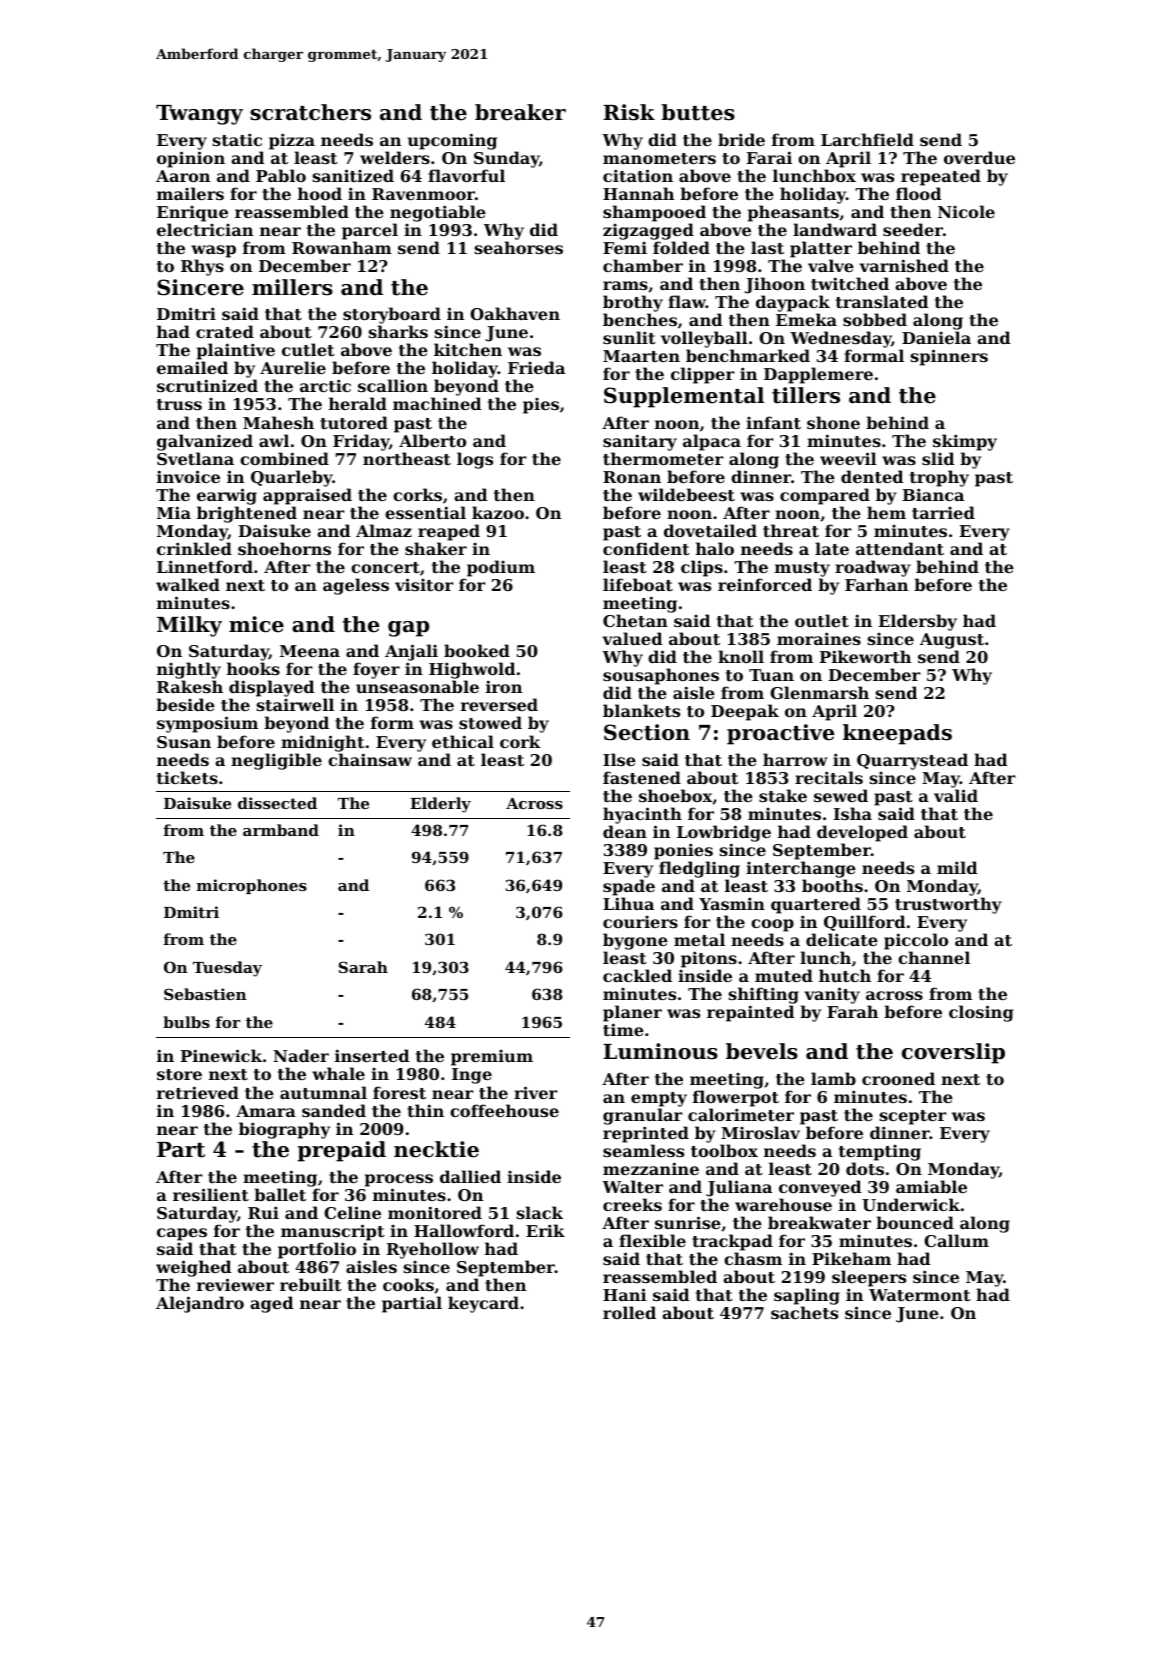  Describe the element at coordinates (629, 1312) in the image. I see `rolled` at that location.
